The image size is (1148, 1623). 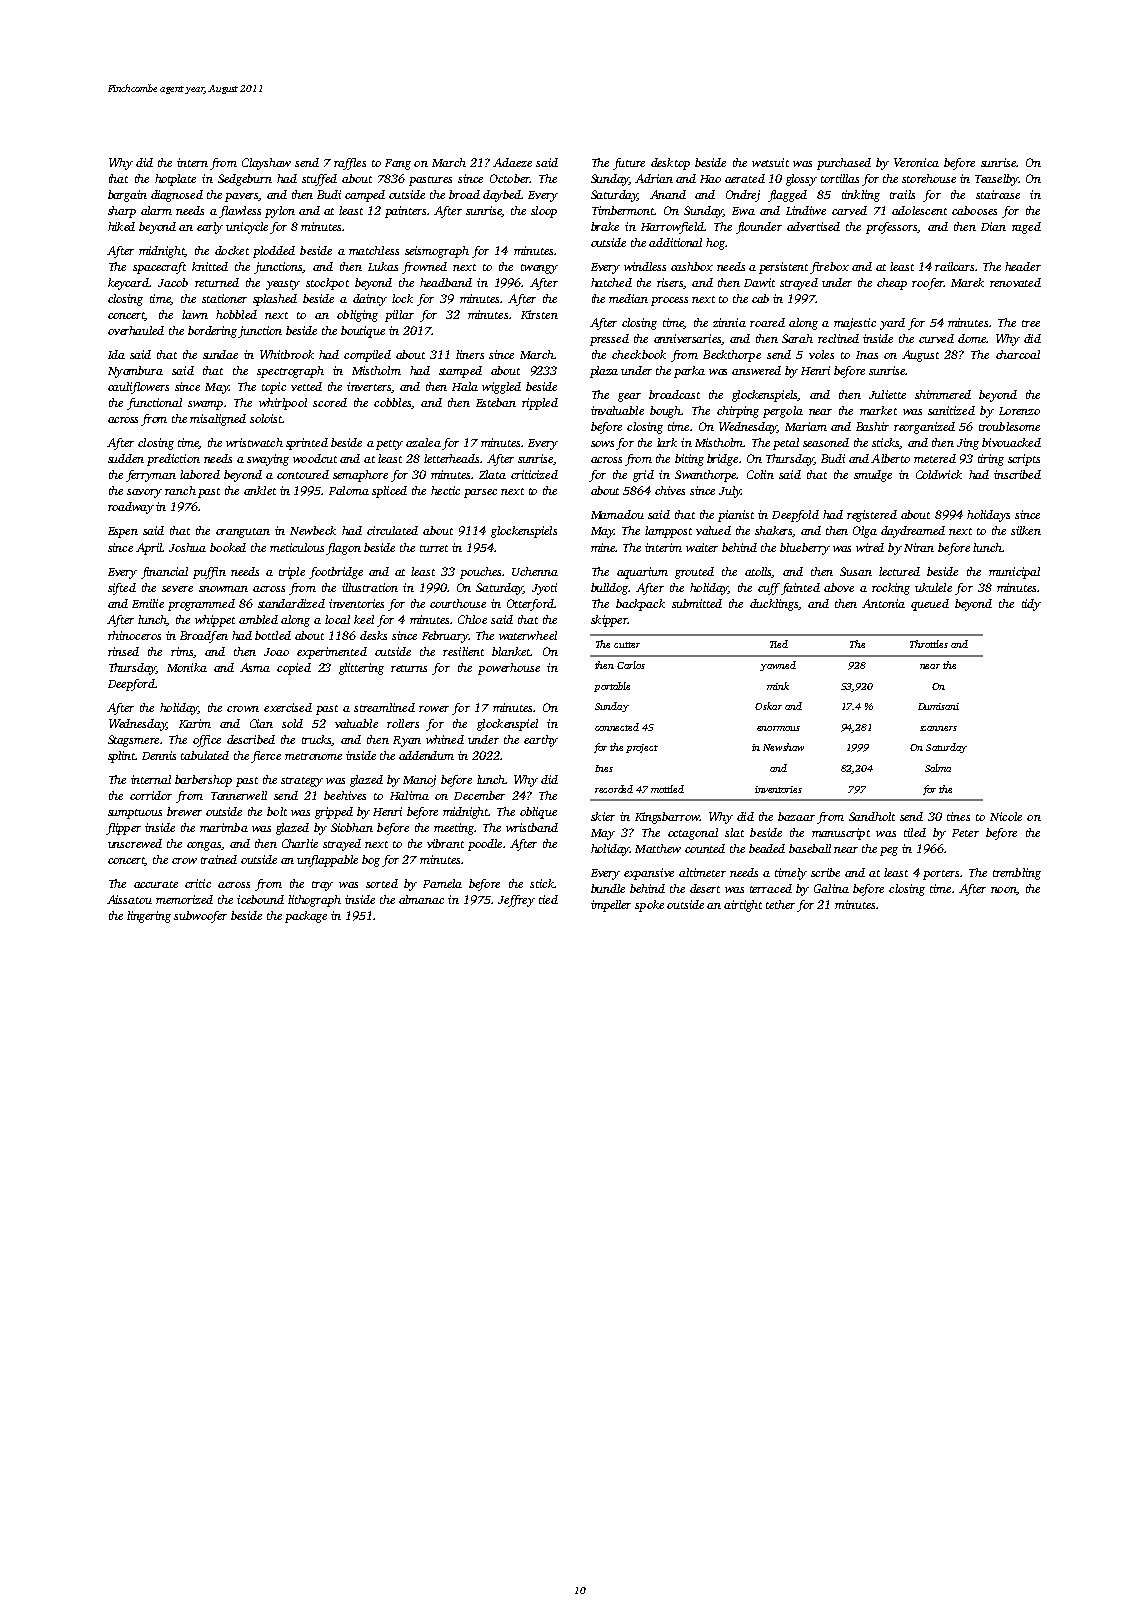 I want to click on daybed, so click(x=502, y=196).
